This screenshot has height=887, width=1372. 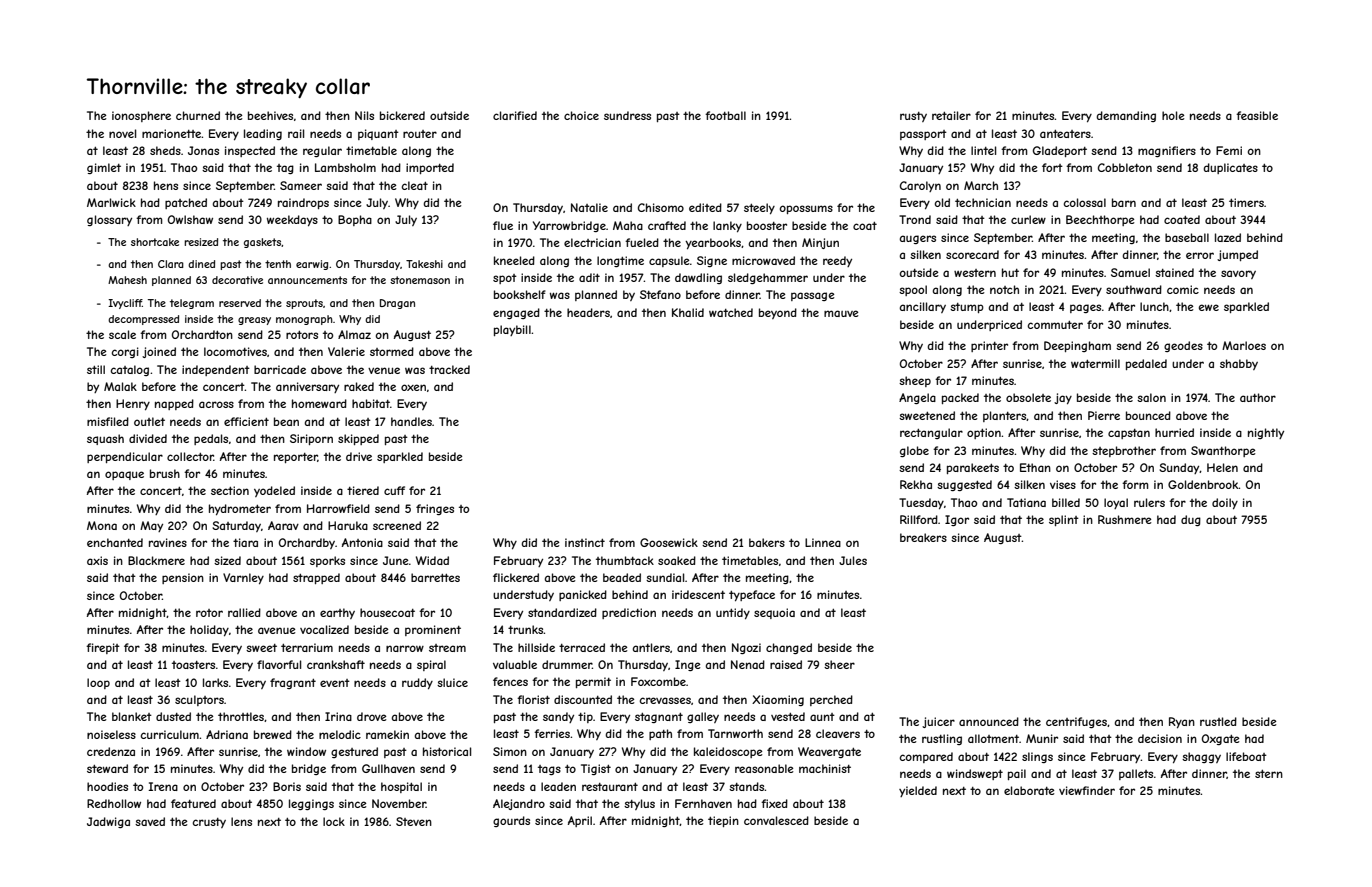 What do you see at coordinates (1154, 306) in the screenshot?
I see `lunch` at bounding box center [1154, 306].
